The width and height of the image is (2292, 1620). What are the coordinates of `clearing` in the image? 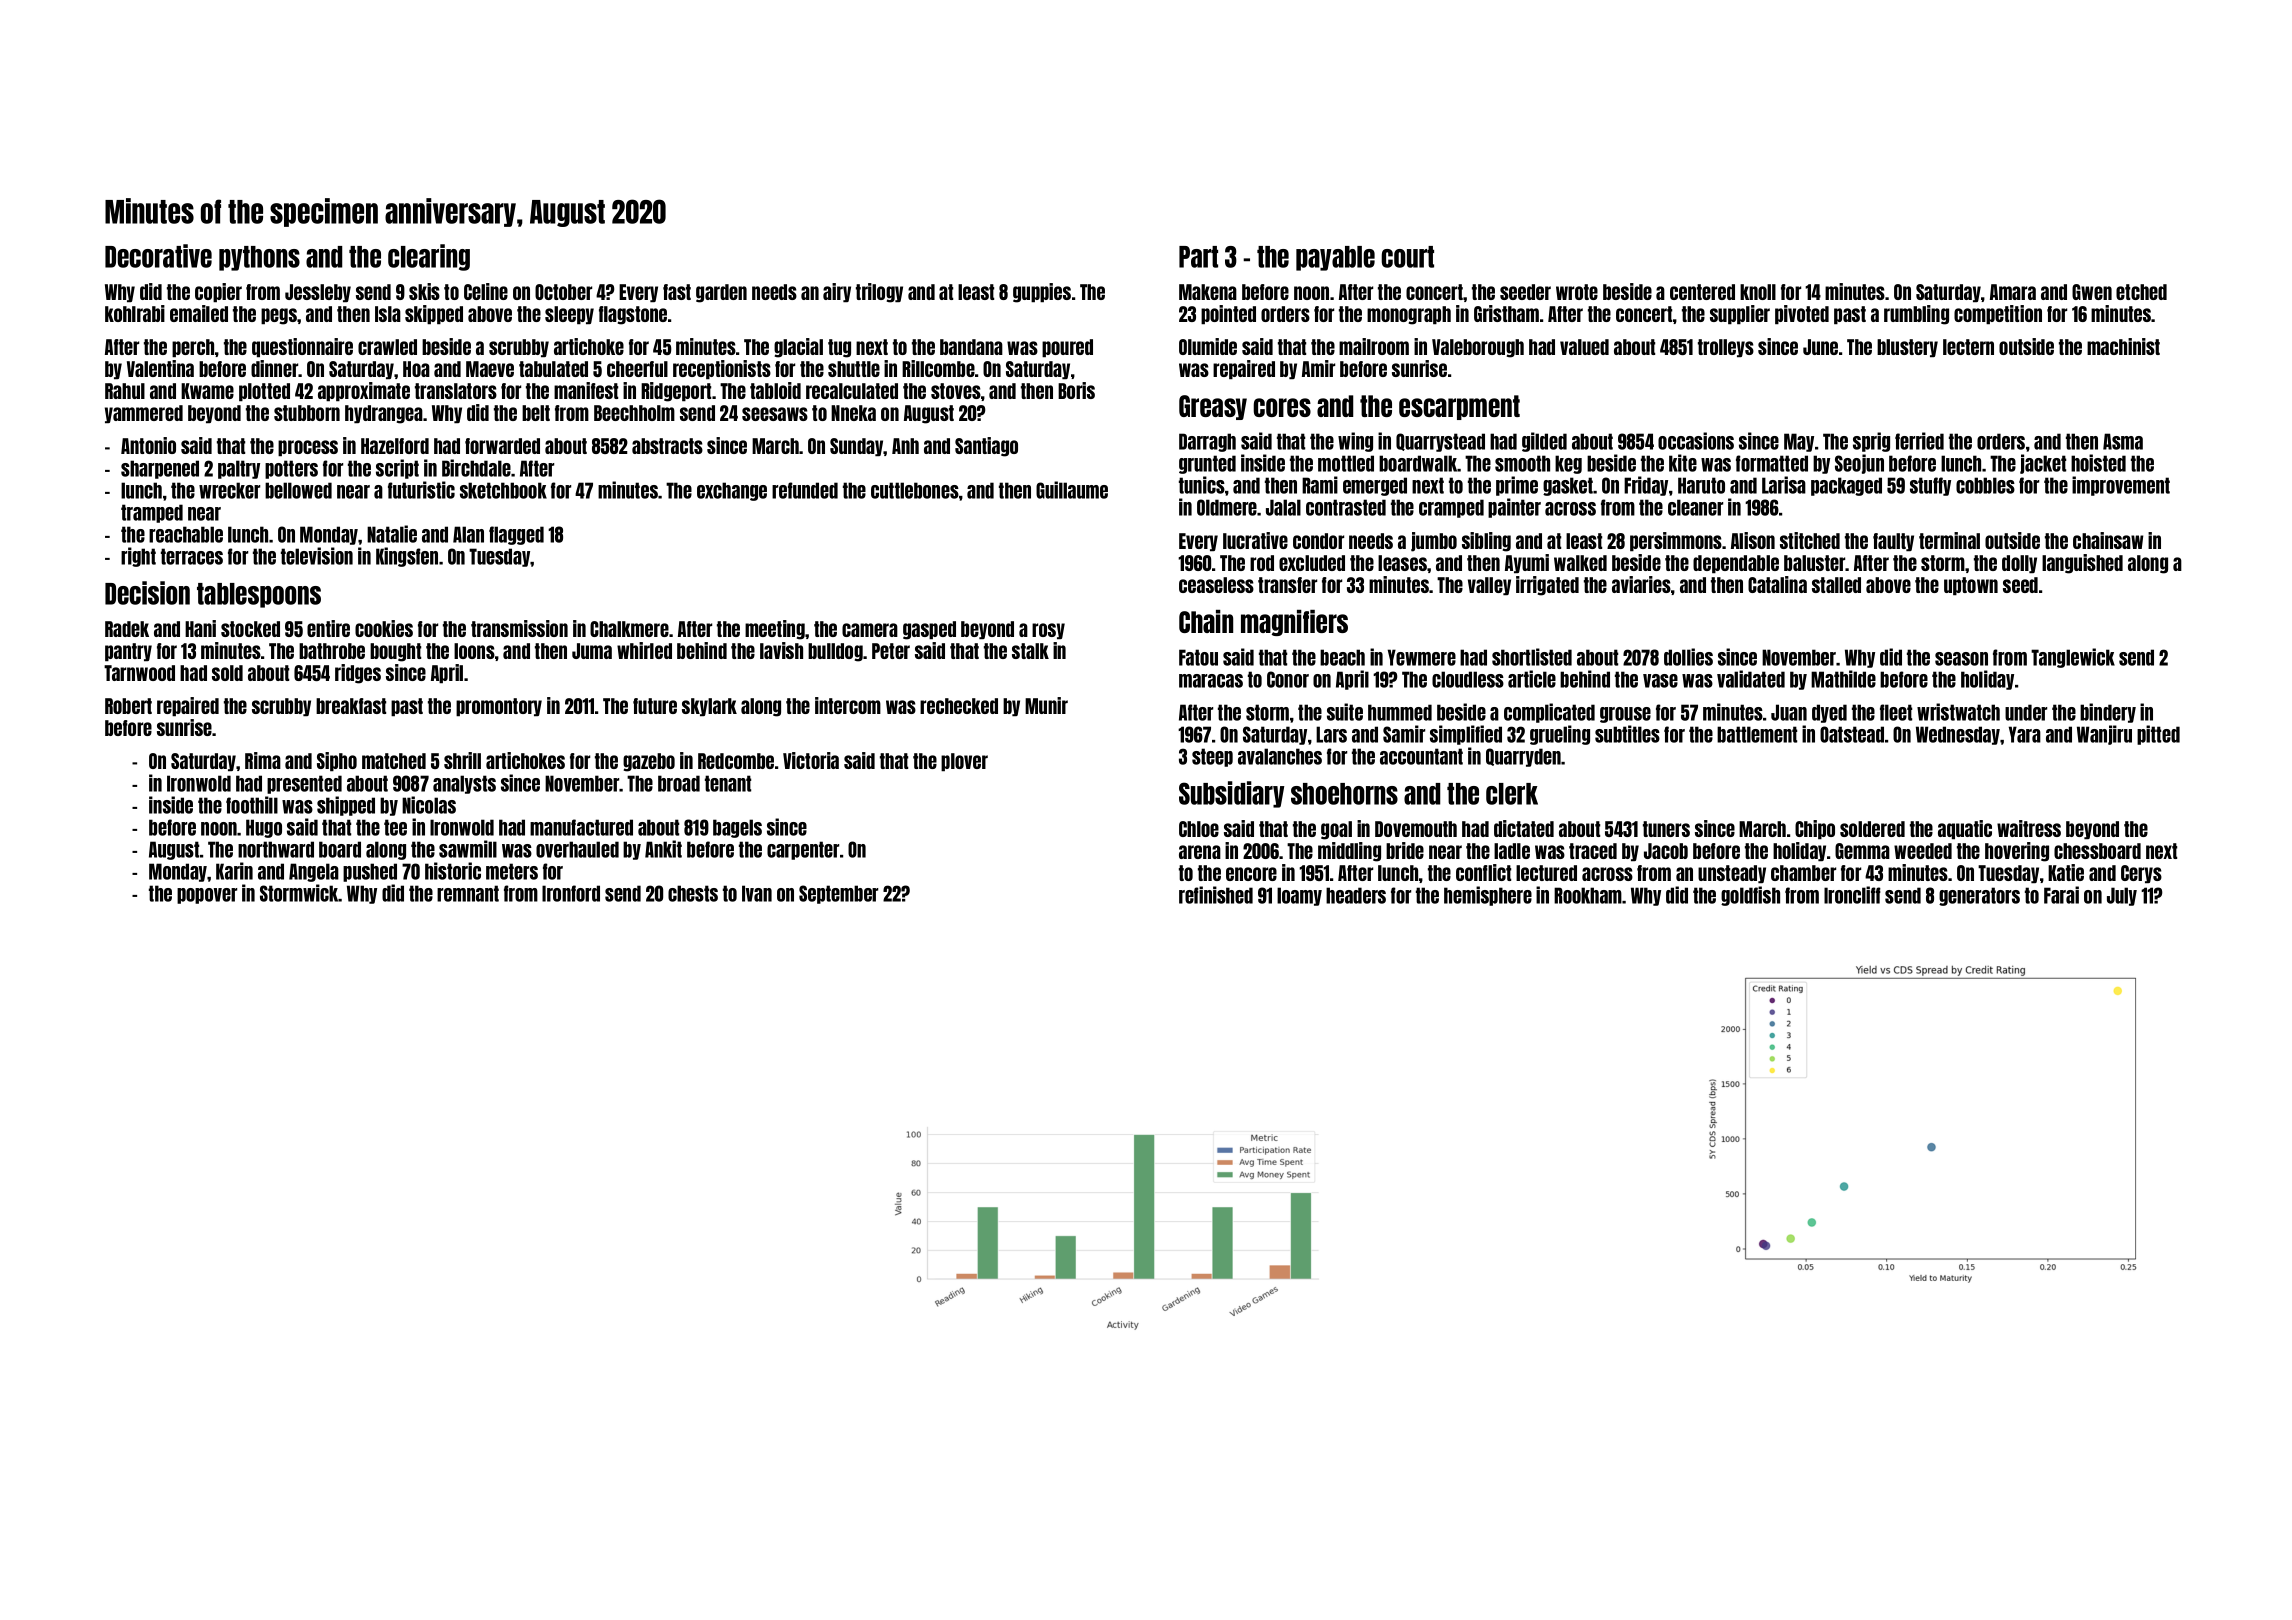 It's located at (429, 257).
